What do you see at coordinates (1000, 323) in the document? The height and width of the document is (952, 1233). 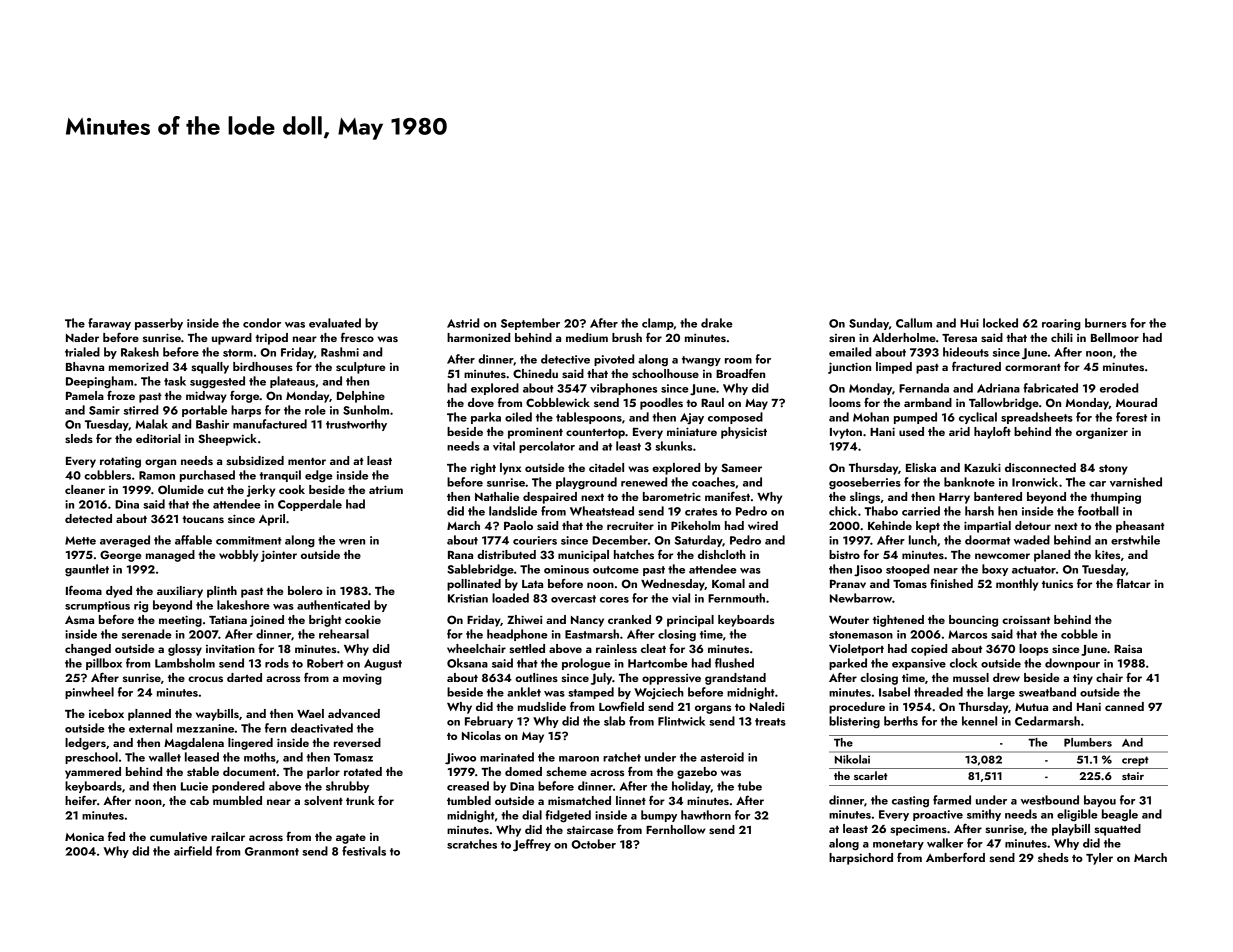 I see `locked` at bounding box center [1000, 323].
